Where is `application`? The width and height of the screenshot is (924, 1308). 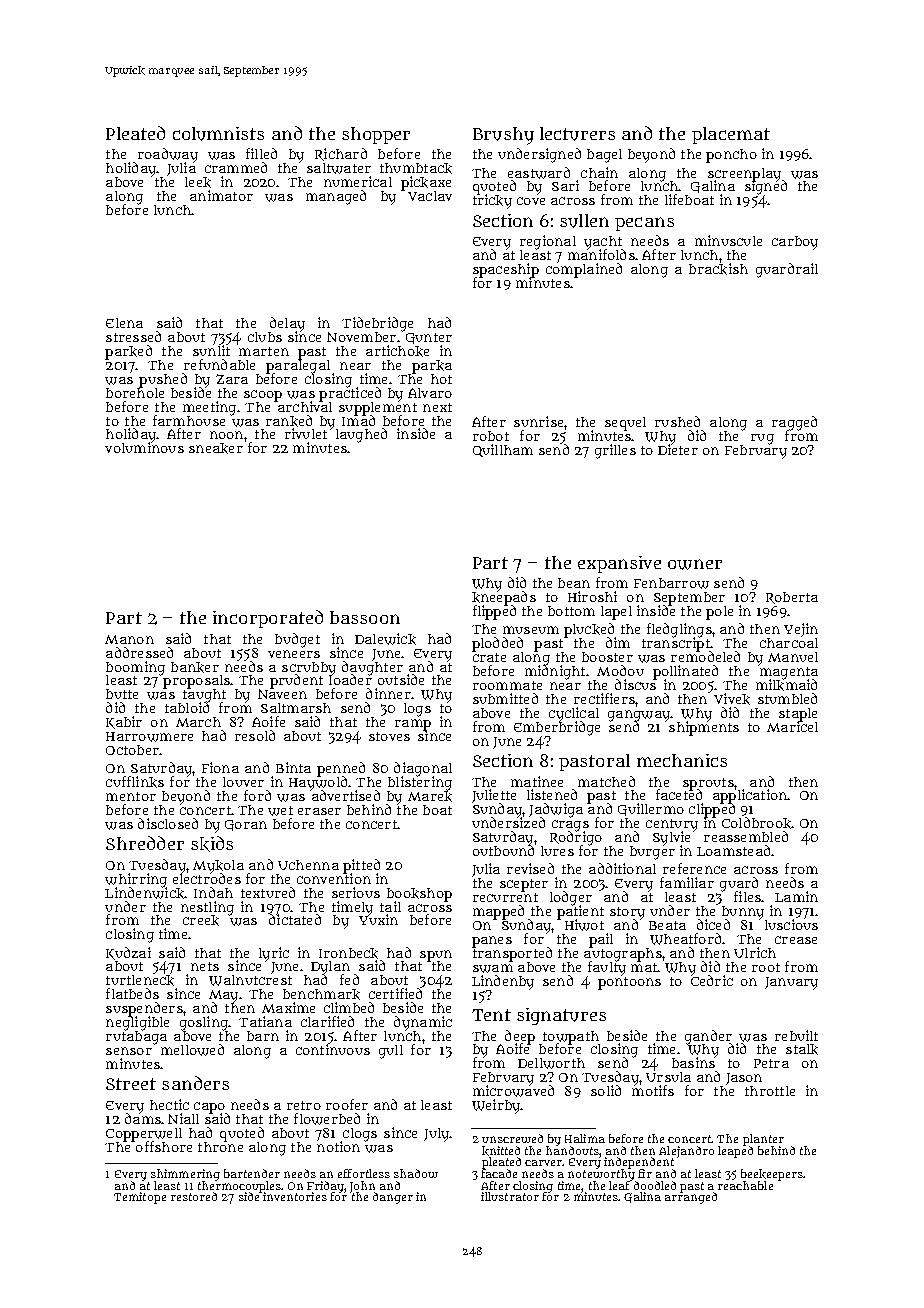 application is located at coordinates (750, 797).
